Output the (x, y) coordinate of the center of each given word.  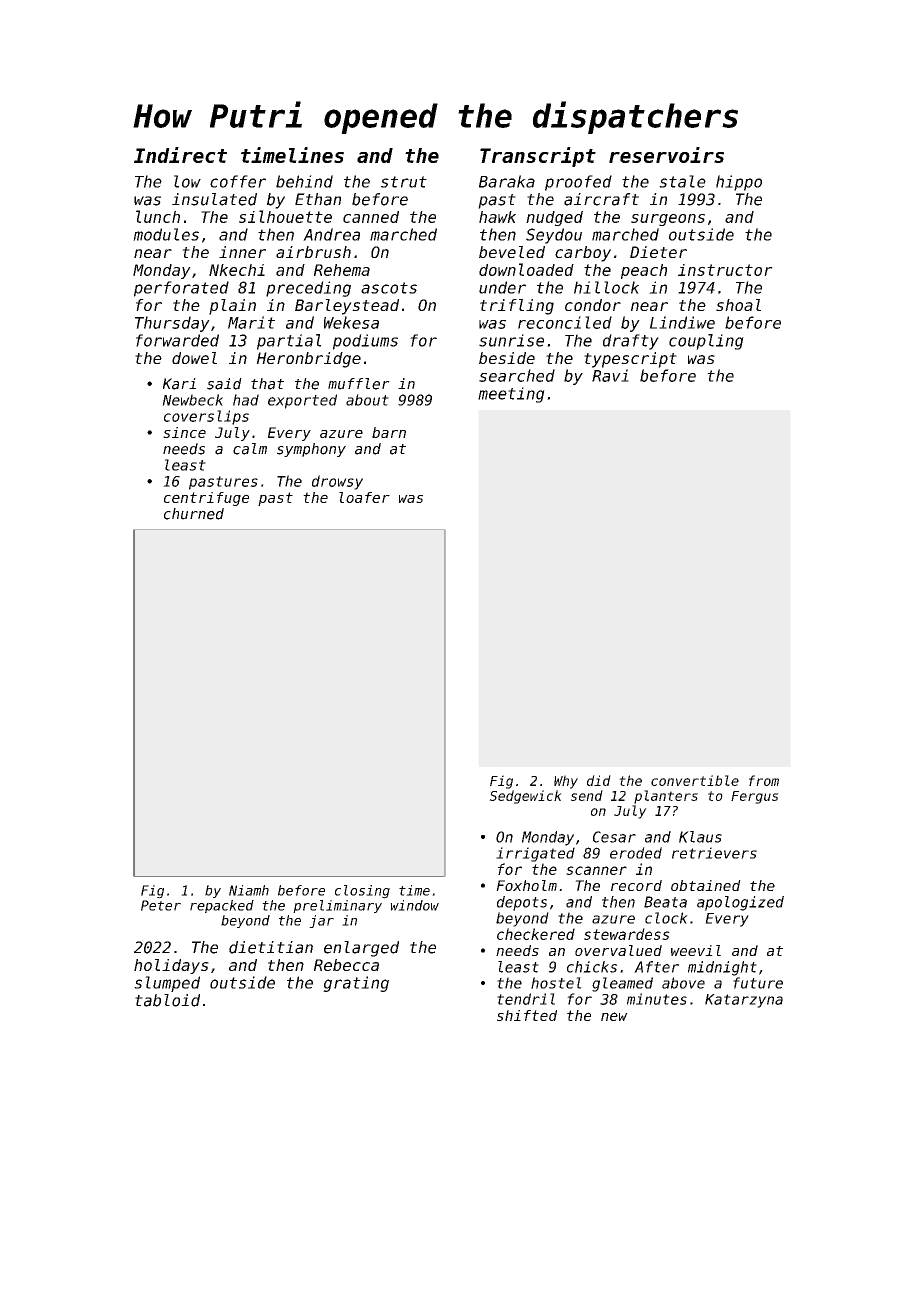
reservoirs (666, 155)
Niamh (249, 890)
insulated (214, 199)
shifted (527, 1015)
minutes (657, 999)
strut (404, 182)
